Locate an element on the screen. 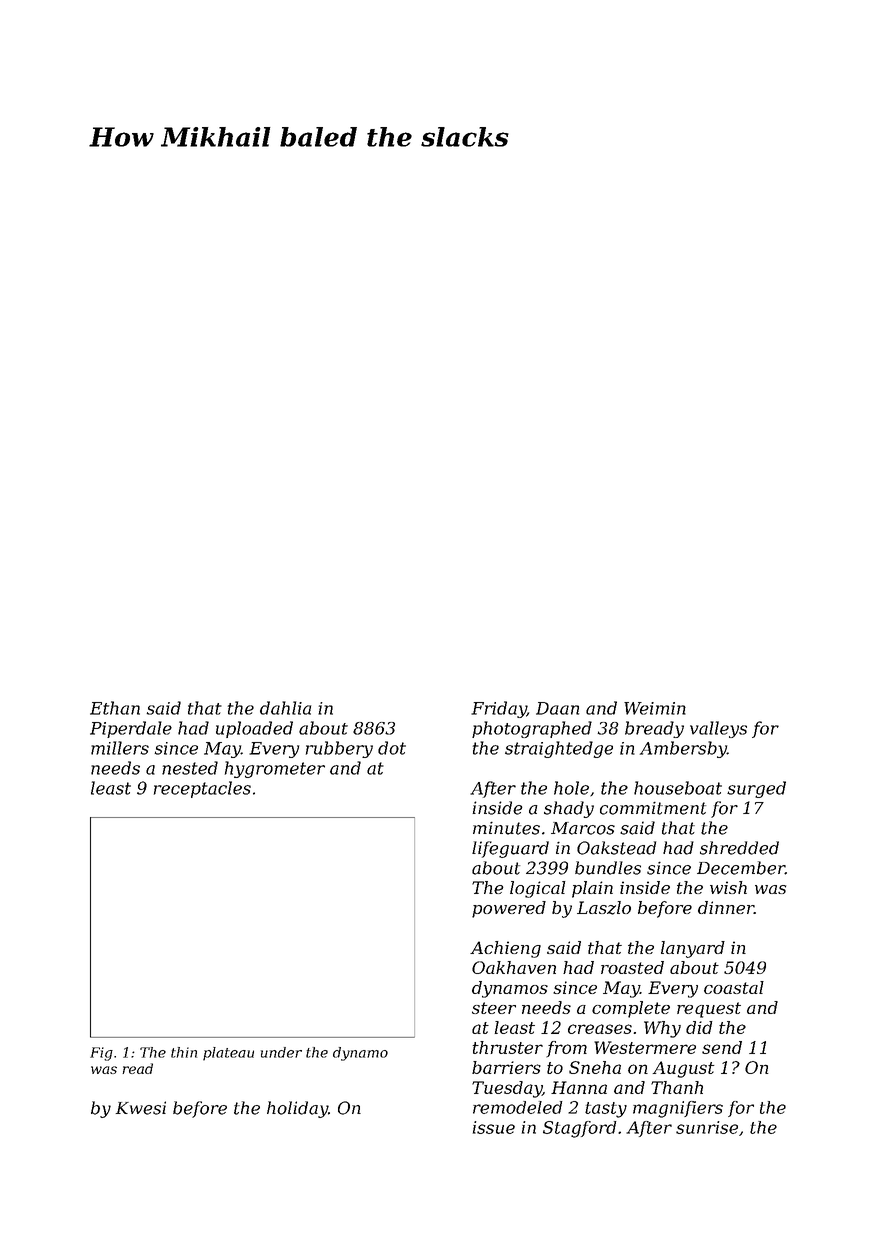 Image resolution: width=887 pixels, height=1259 pixels. holiday is located at coordinates (297, 1109).
